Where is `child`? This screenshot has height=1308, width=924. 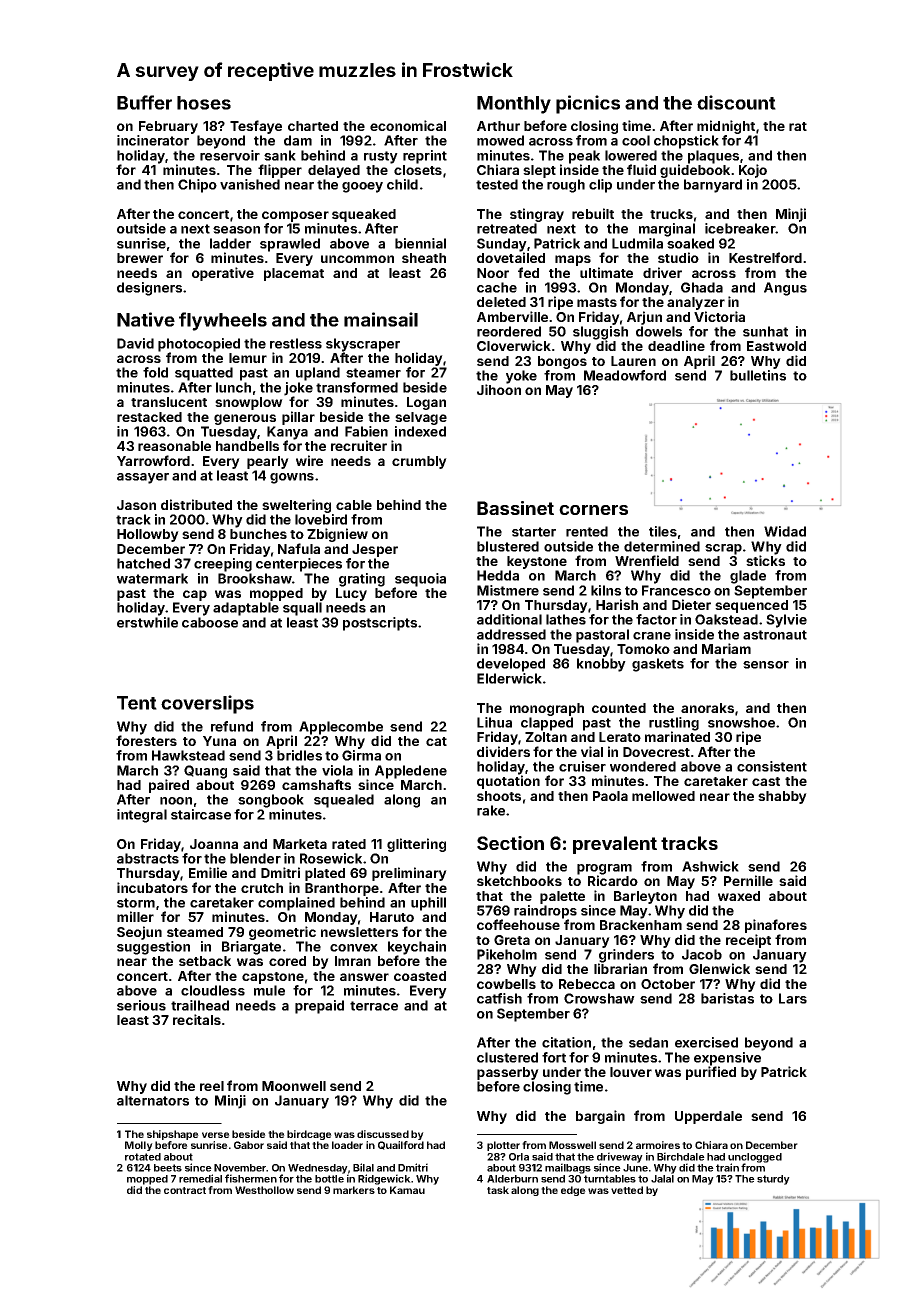 child is located at coordinates (402, 184).
